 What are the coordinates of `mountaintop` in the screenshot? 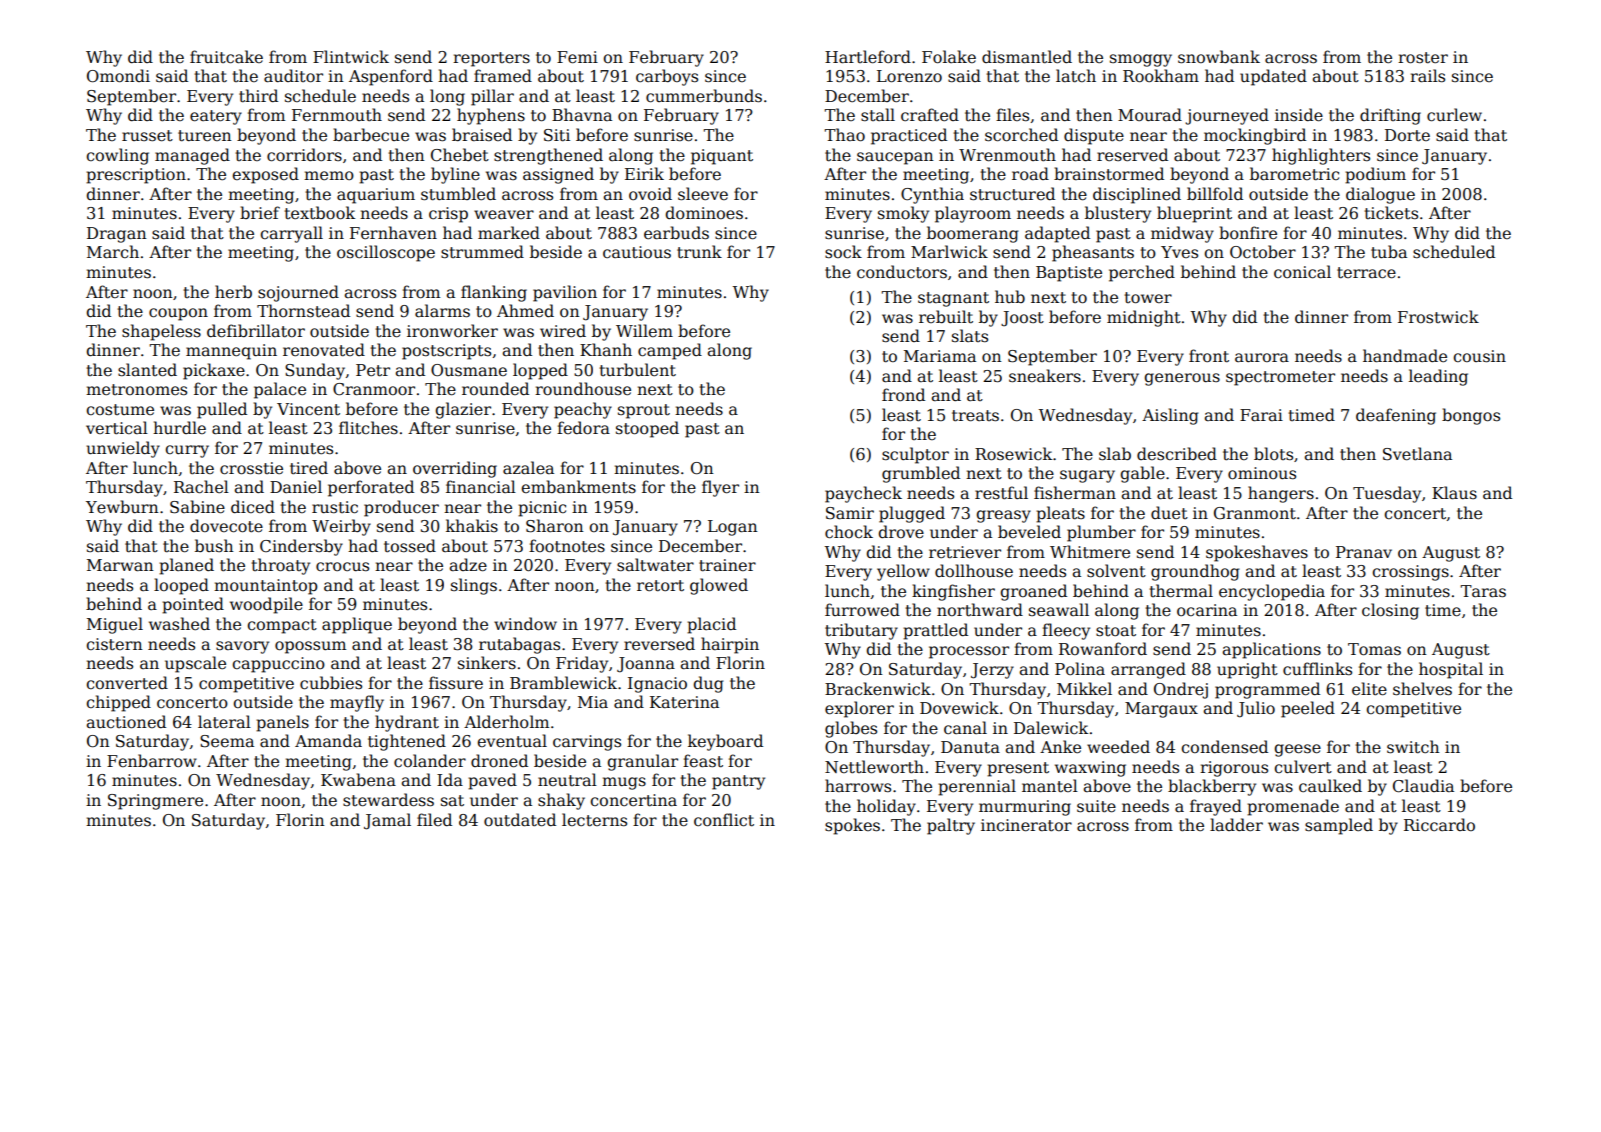 It's located at (266, 587).
